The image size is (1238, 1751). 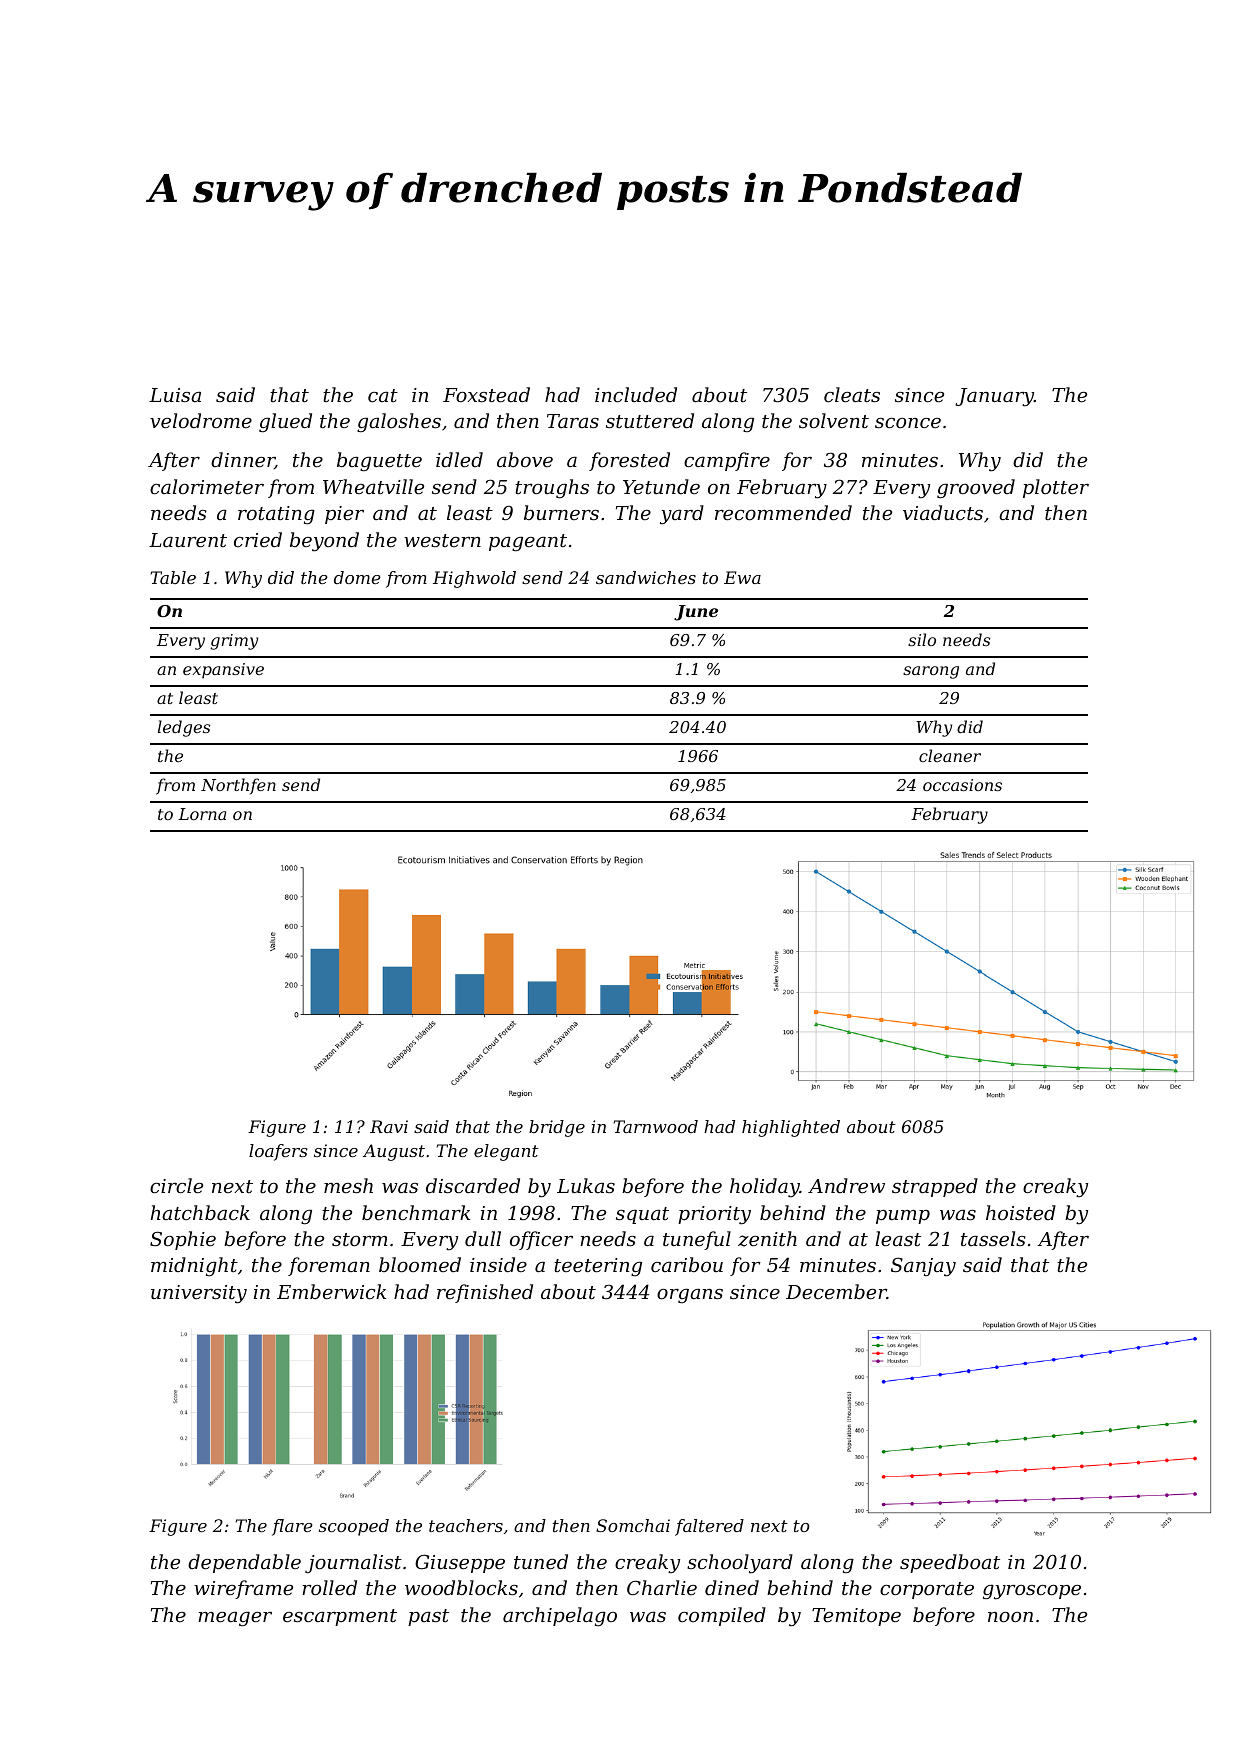 What do you see at coordinates (202, 814) in the screenshot?
I see `Lorna` at bounding box center [202, 814].
